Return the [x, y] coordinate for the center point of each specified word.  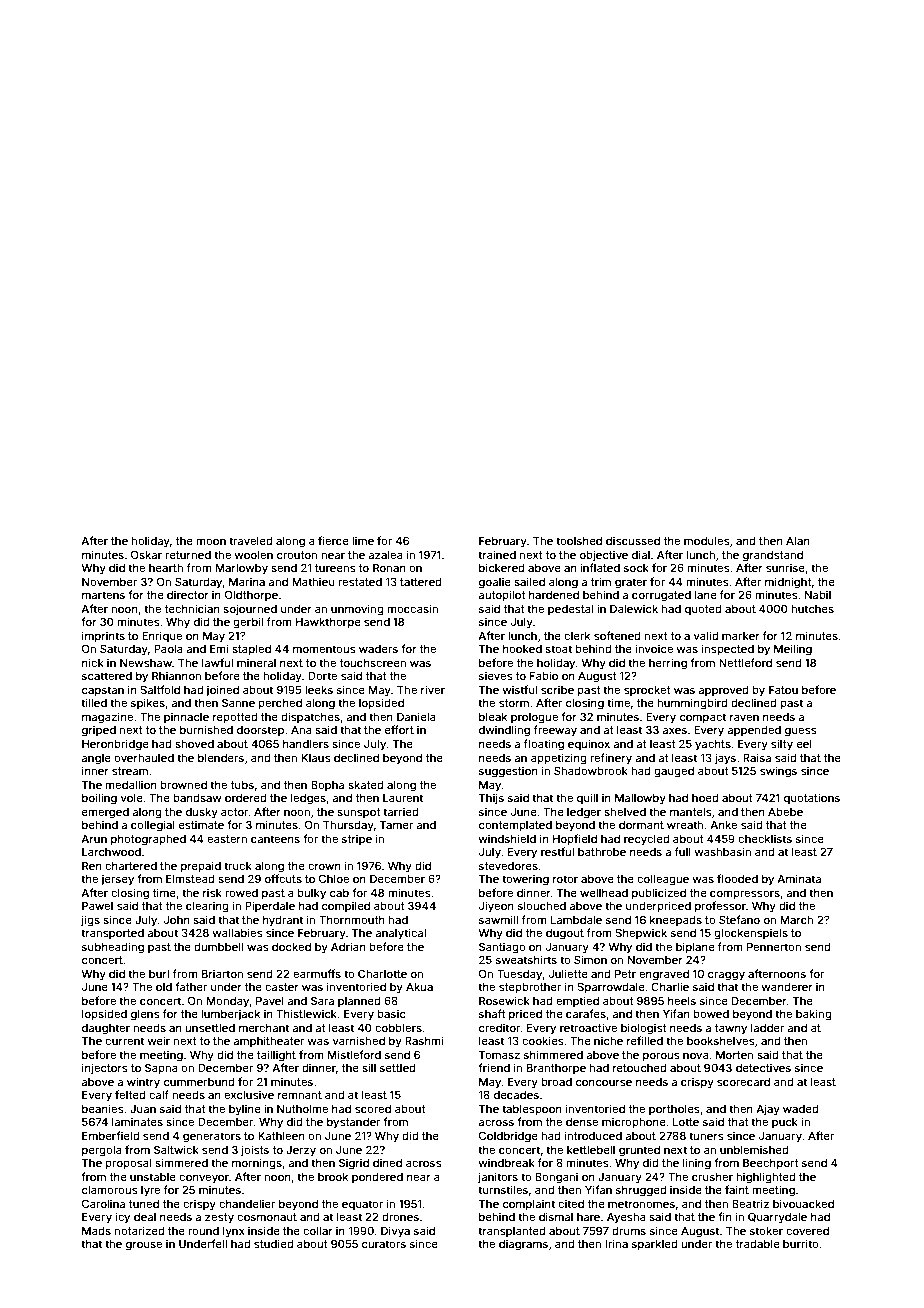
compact [703, 718]
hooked [522, 649]
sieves [496, 675]
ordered [245, 798]
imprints [103, 637]
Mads [96, 1231]
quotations [812, 798]
